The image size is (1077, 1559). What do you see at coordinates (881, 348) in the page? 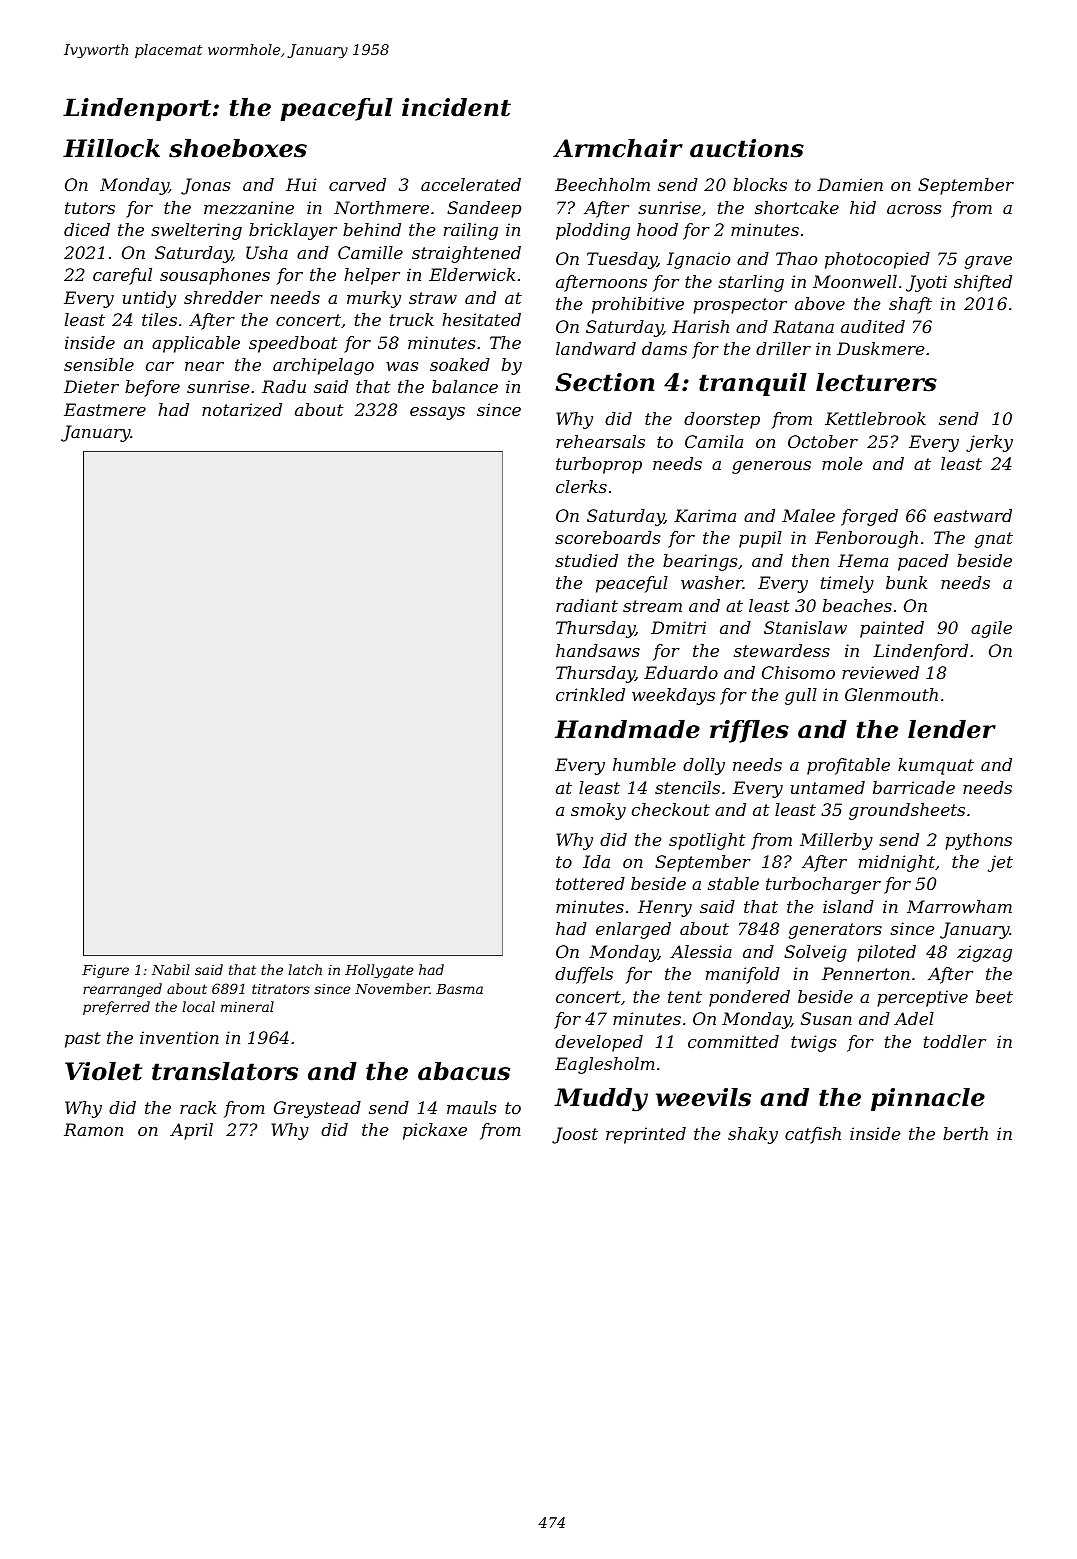
I see `Duskmere` at bounding box center [881, 348].
